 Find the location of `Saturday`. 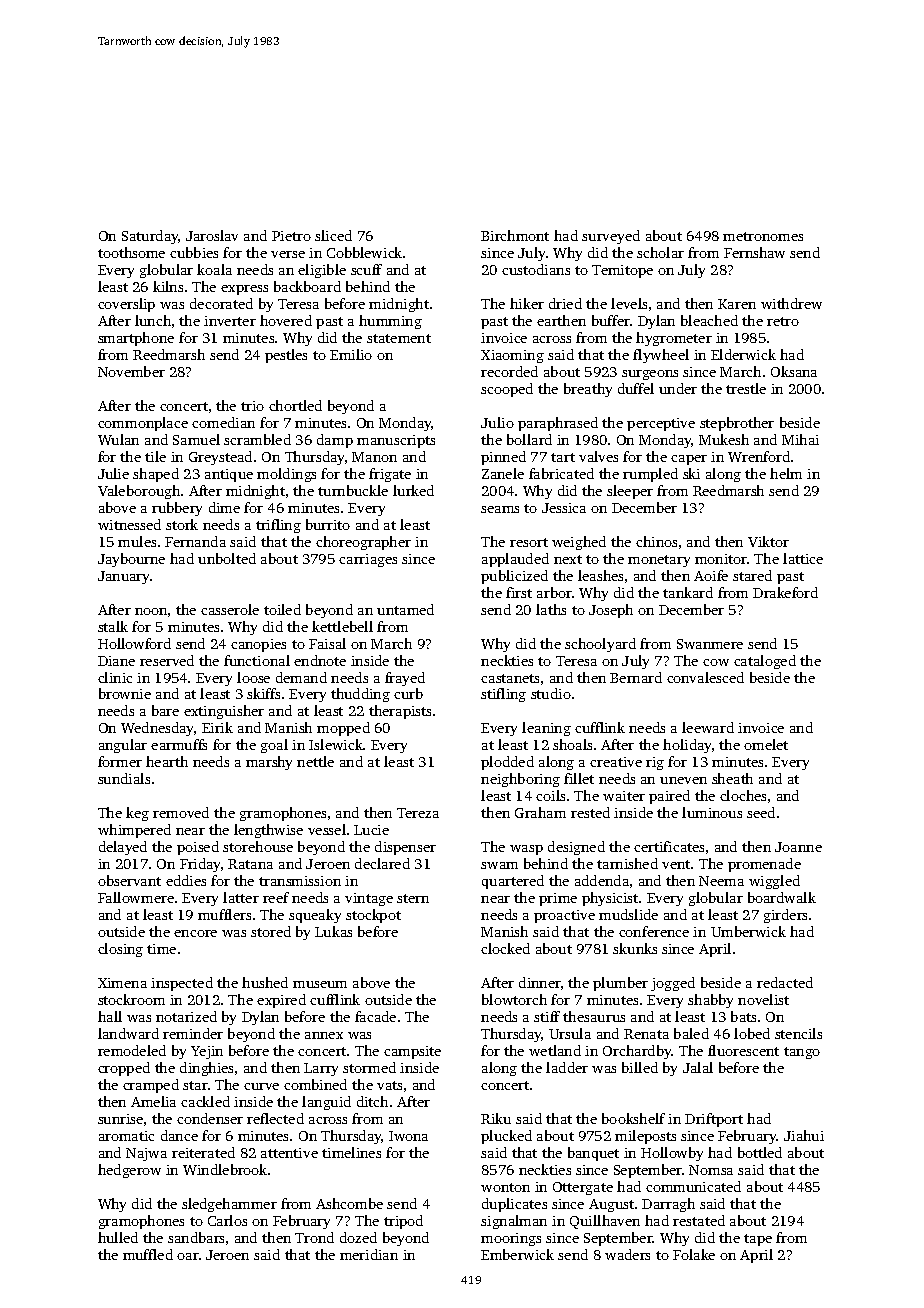

Saturday is located at coordinates (150, 237).
